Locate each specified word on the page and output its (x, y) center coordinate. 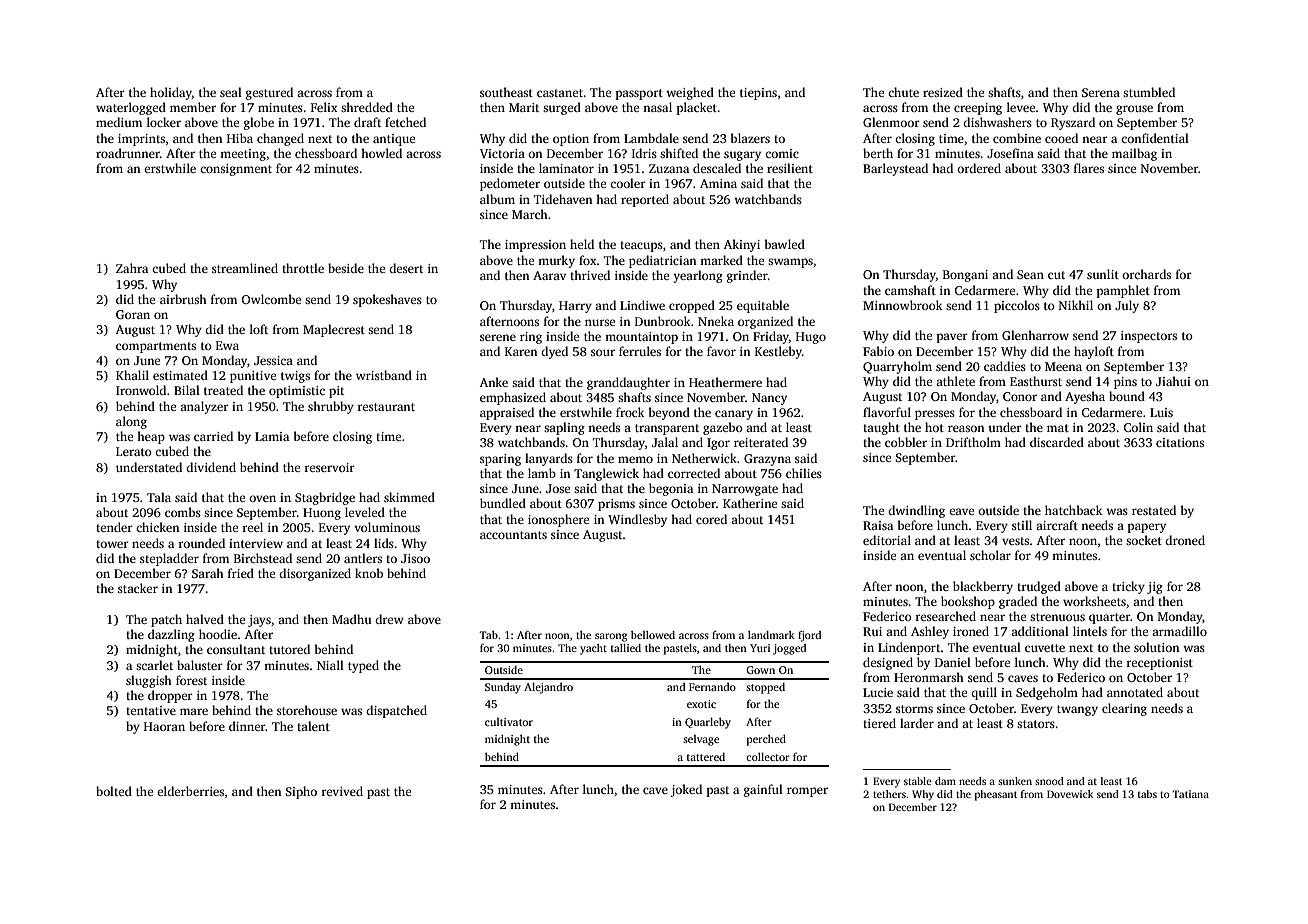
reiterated (761, 442)
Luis (1161, 412)
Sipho (301, 792)
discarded (1057, 442)
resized (943, 92)
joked (686, 790)
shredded (367, 107)
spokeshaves (387, 300)
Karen (521, 351)
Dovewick (1070, 794)
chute (903, 92)
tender (114, 527)
